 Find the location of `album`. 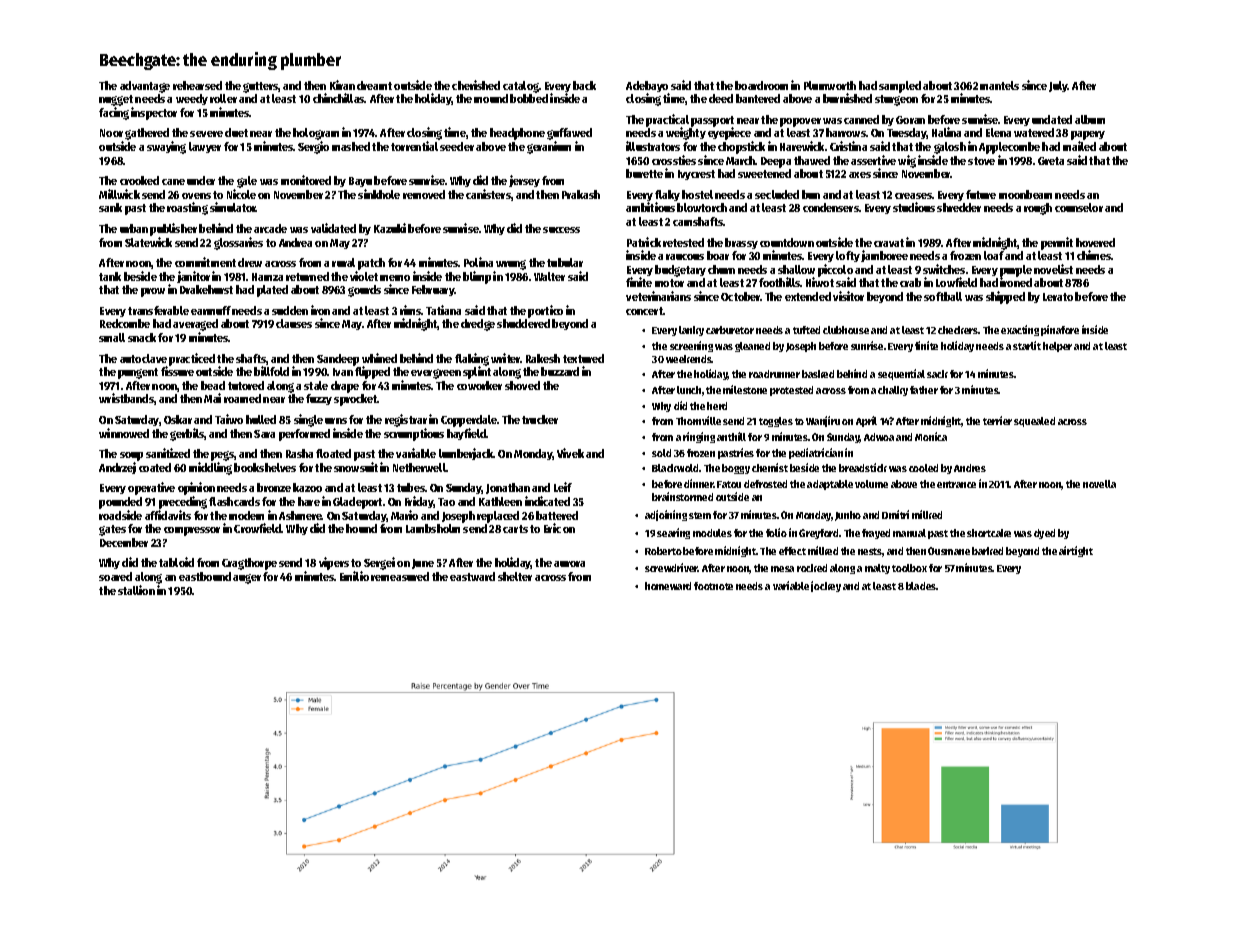

album is located at coordinates (1090, 119).
